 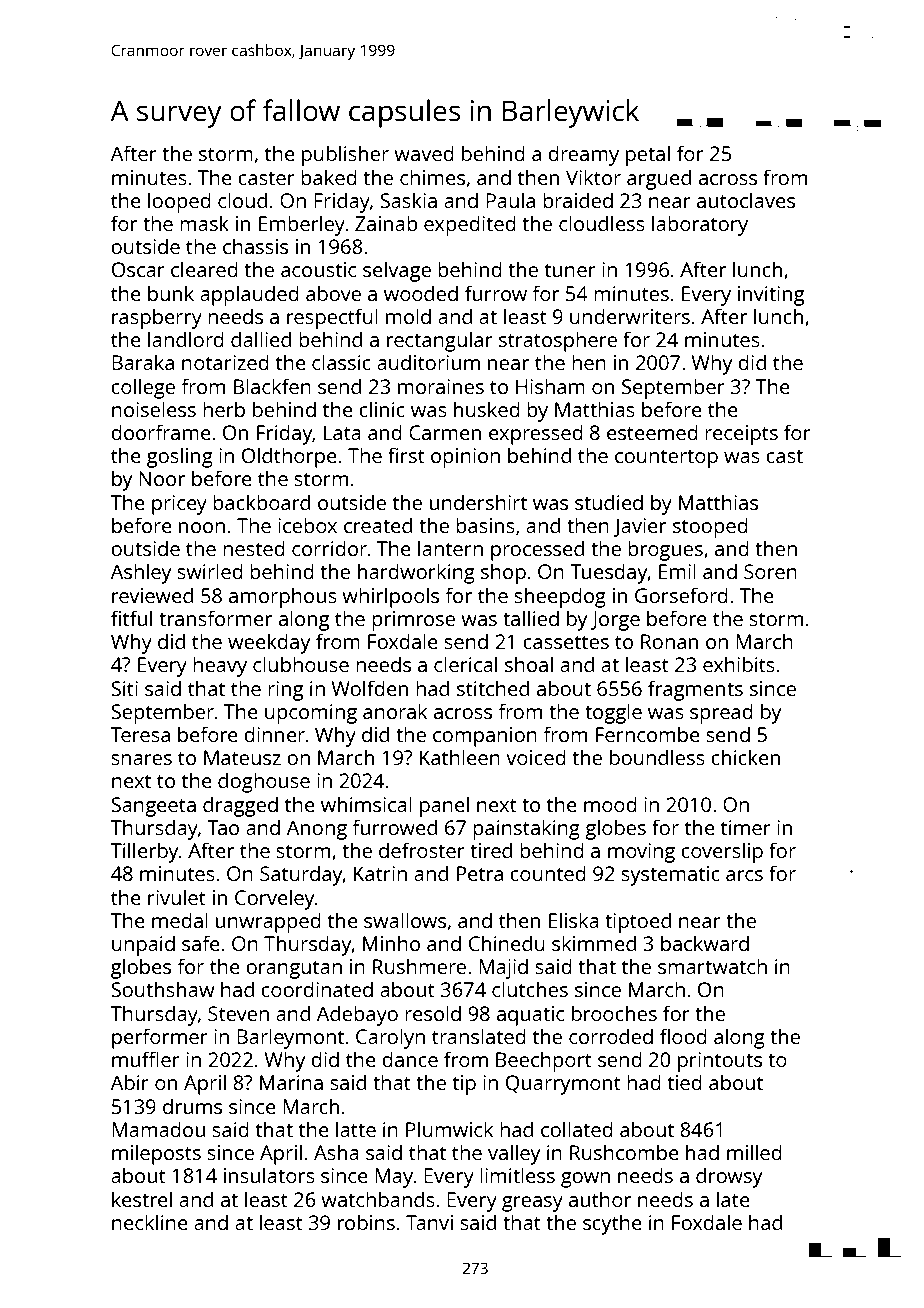 I want to click on boundless, so click(x=657, y=757).
